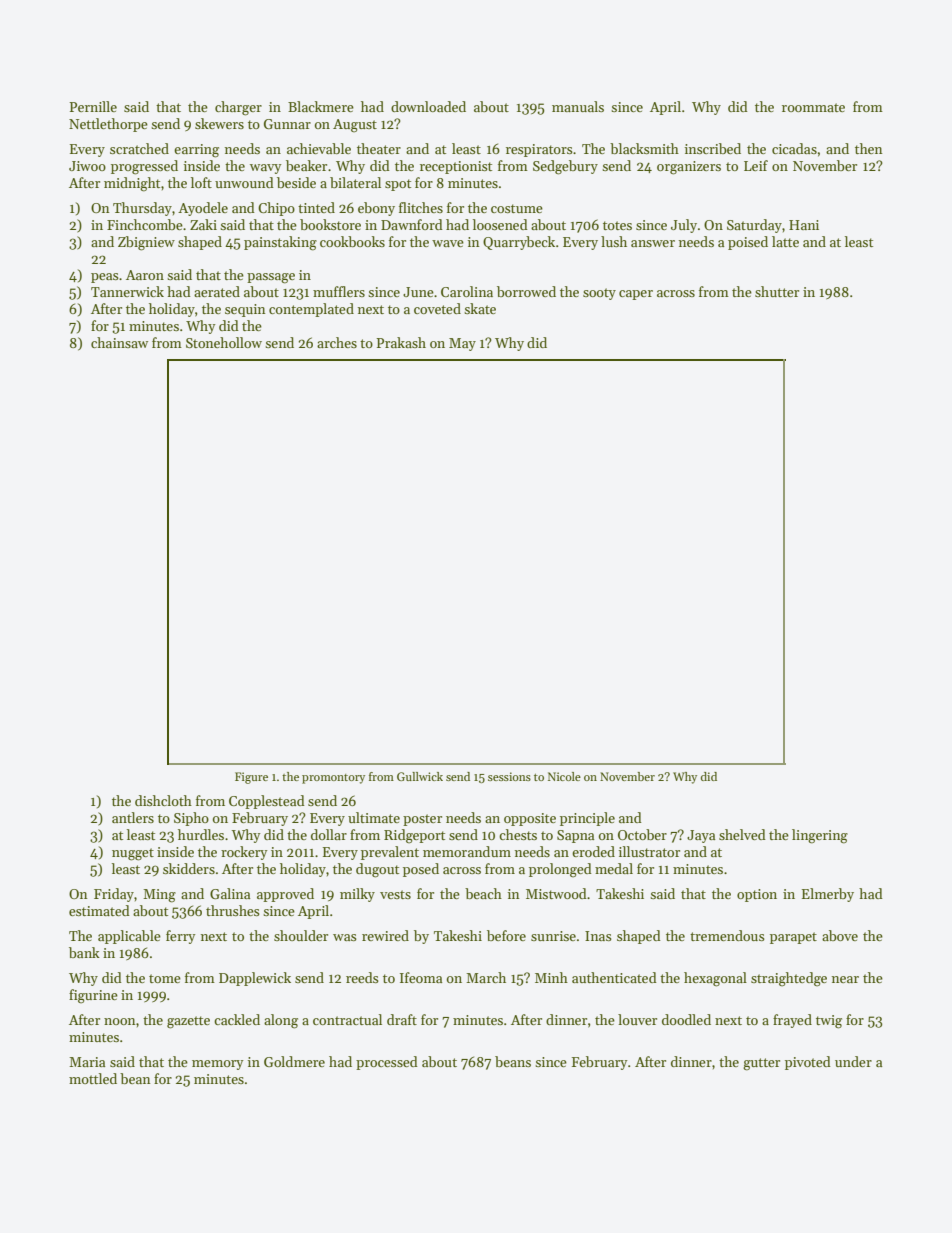  I want to click on manuals, so click(578, 106).
